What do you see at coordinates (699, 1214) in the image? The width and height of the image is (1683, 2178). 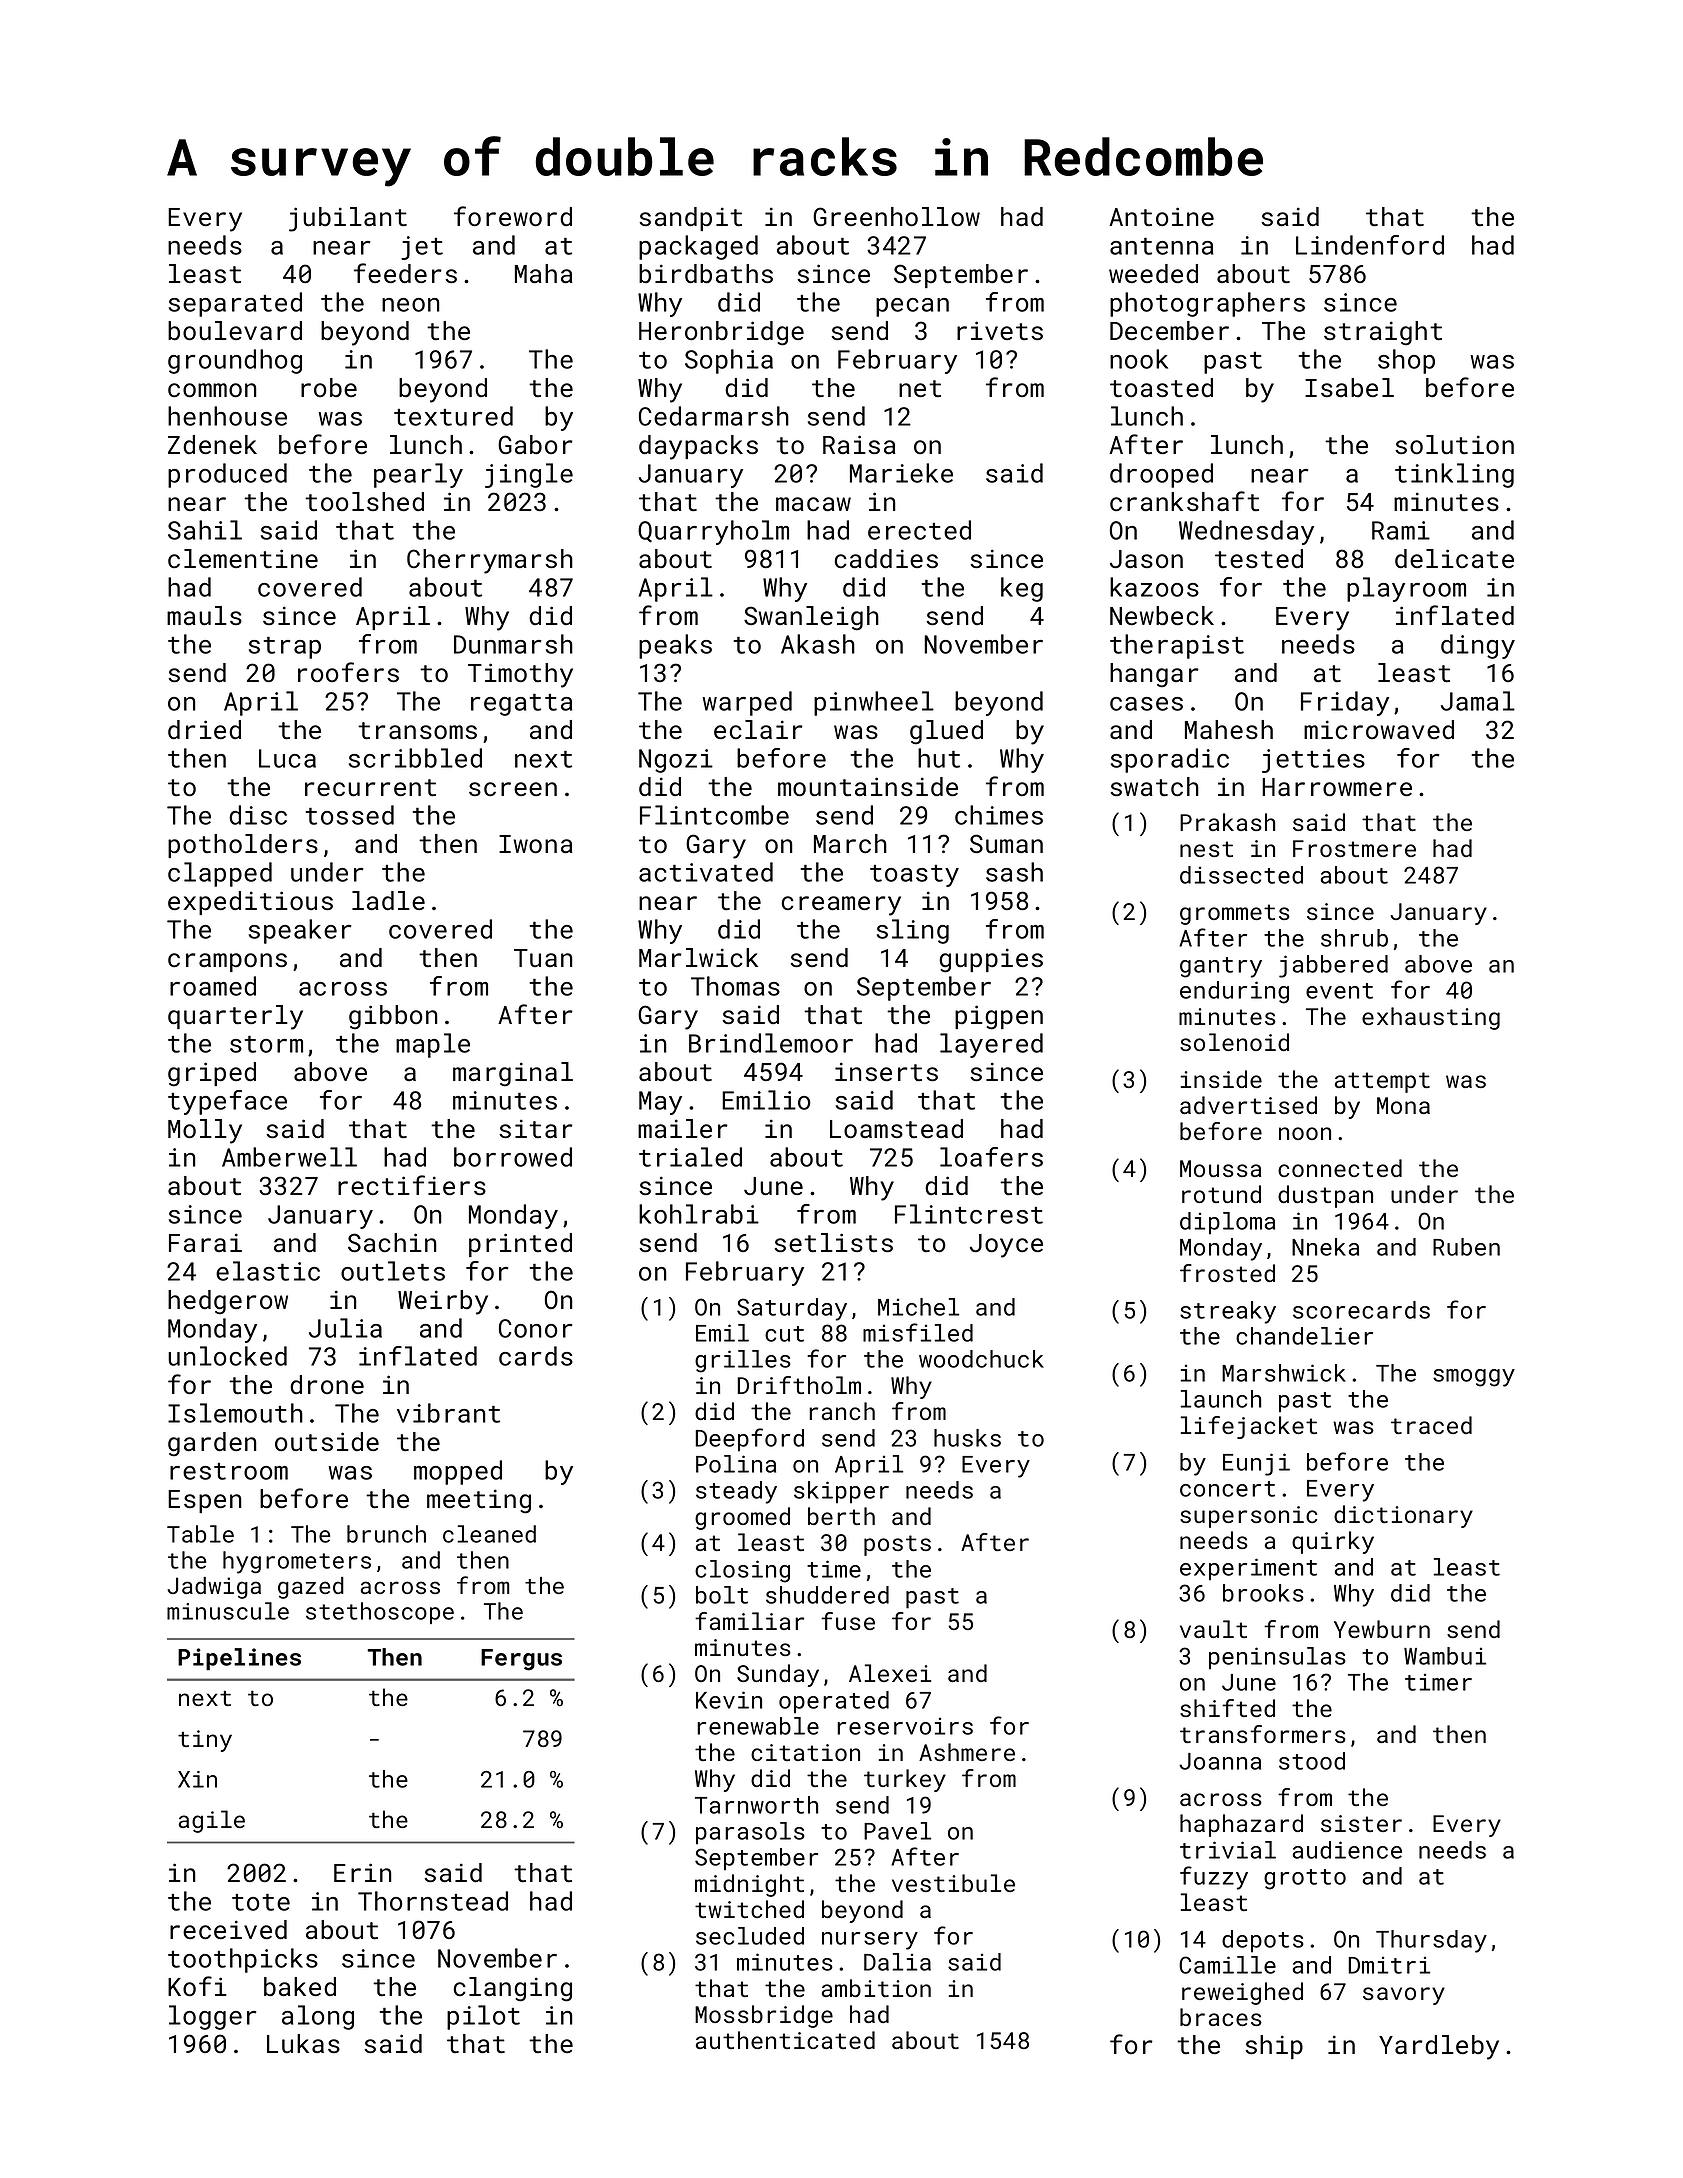 I see `kohlrabi` at bounding box center [699, 1214].
